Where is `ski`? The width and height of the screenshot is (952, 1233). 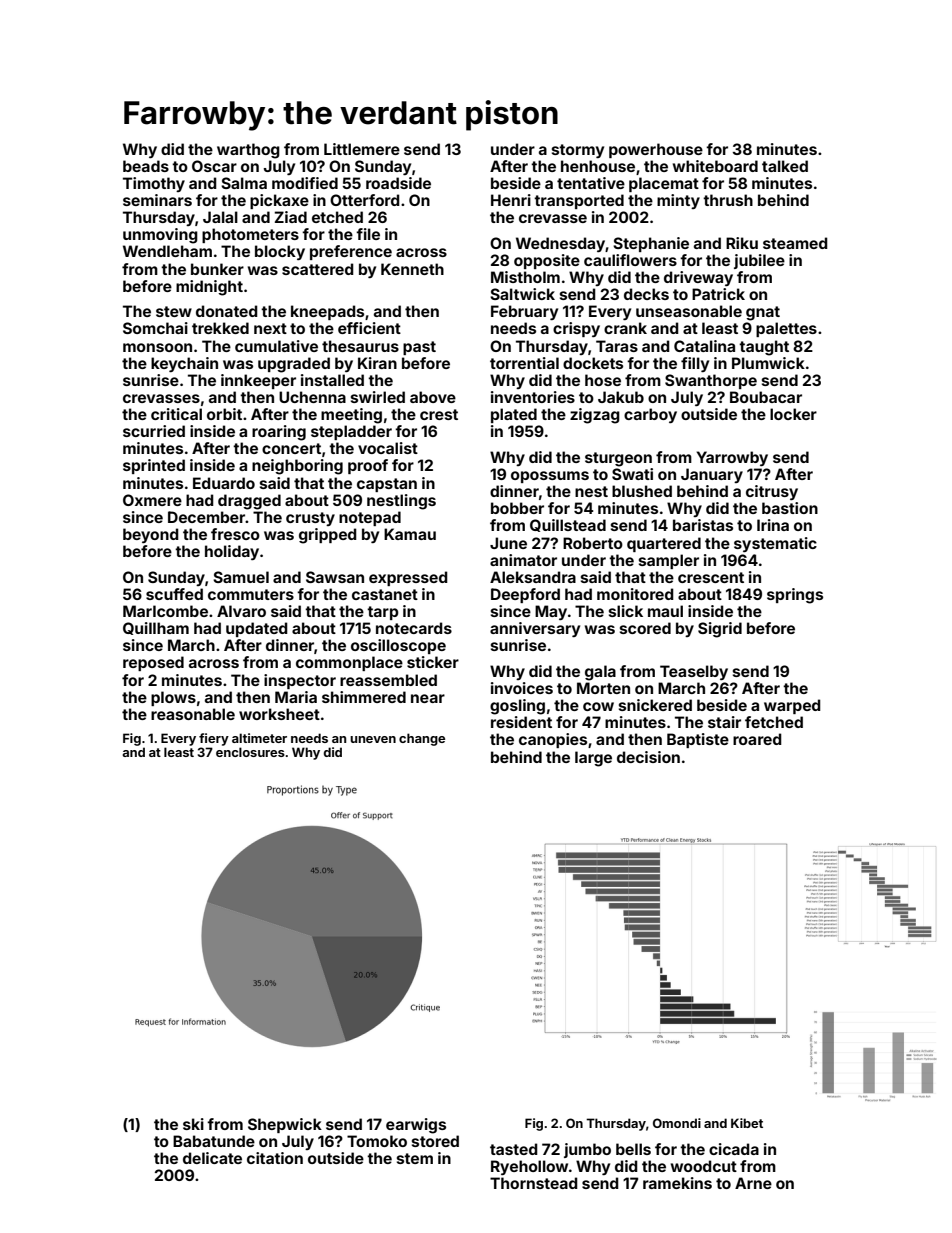 ski is located at coordinates (193, 1124).
